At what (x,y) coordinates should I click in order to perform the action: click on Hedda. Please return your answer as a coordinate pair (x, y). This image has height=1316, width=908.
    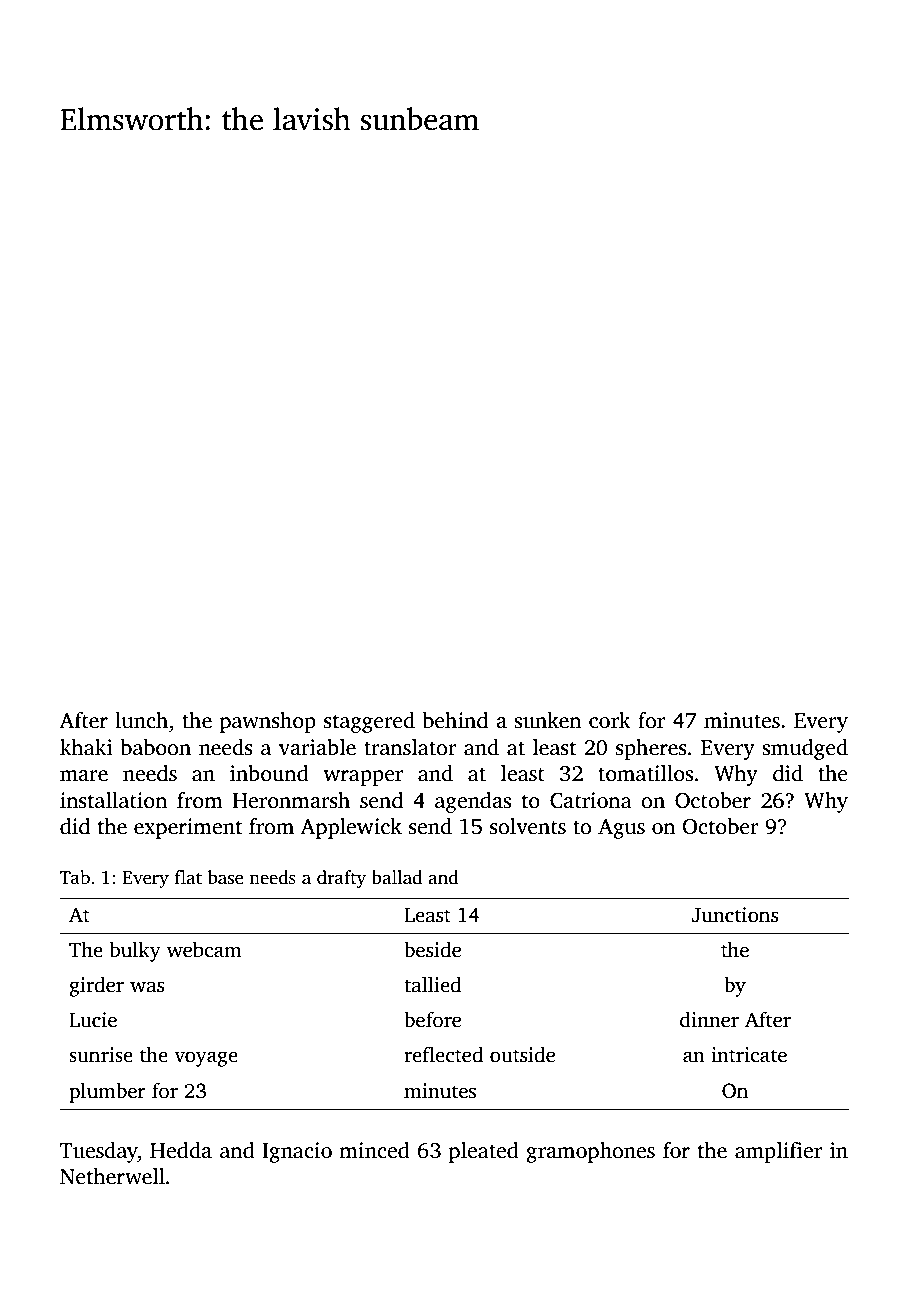
    Looking at the image, I should click on (181, 1150).
